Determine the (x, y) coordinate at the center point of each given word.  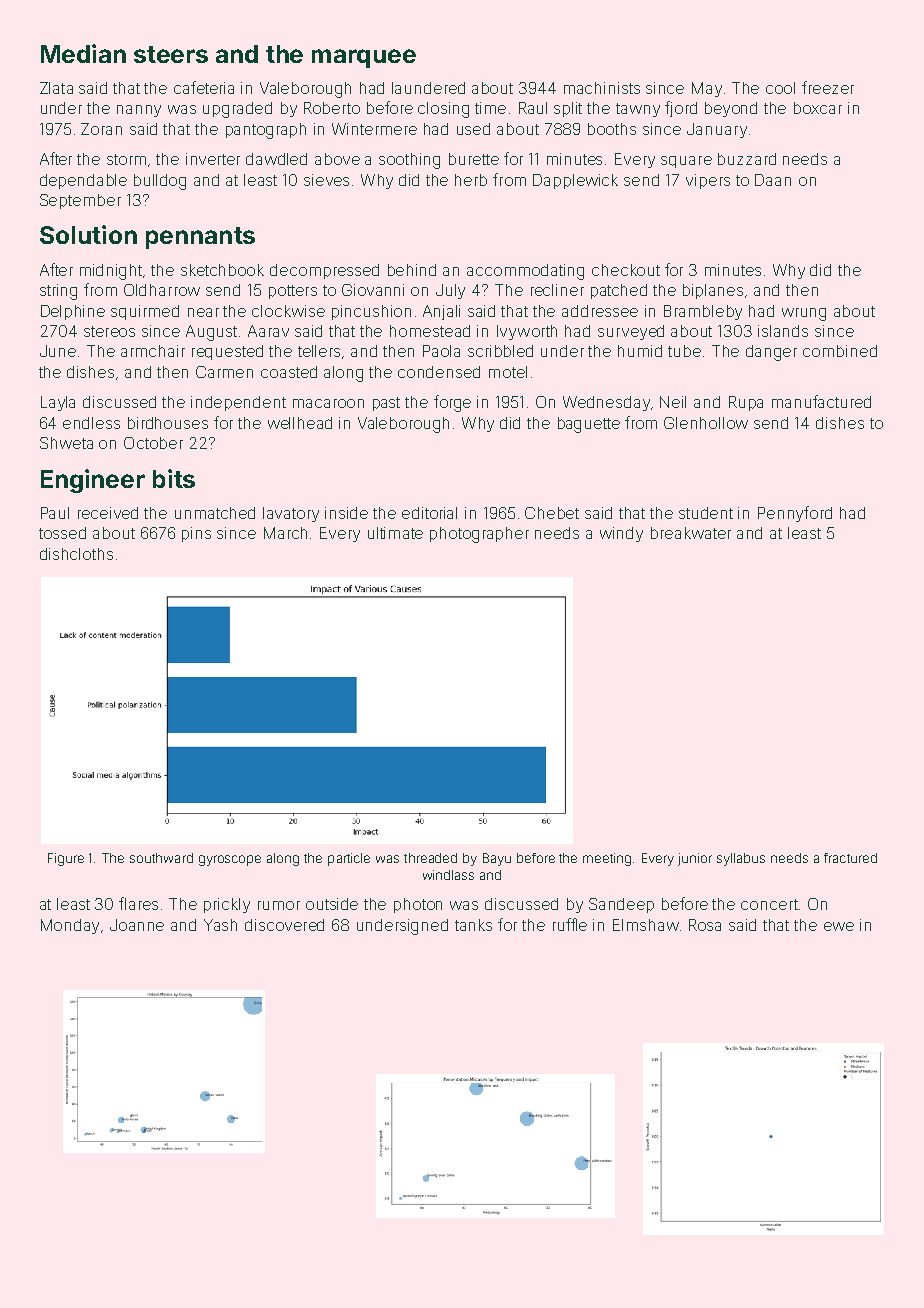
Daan (773, 180)
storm (126, 159)
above (337, 159)
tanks (473, 925)
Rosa (705, 925)
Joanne (137, 925)
